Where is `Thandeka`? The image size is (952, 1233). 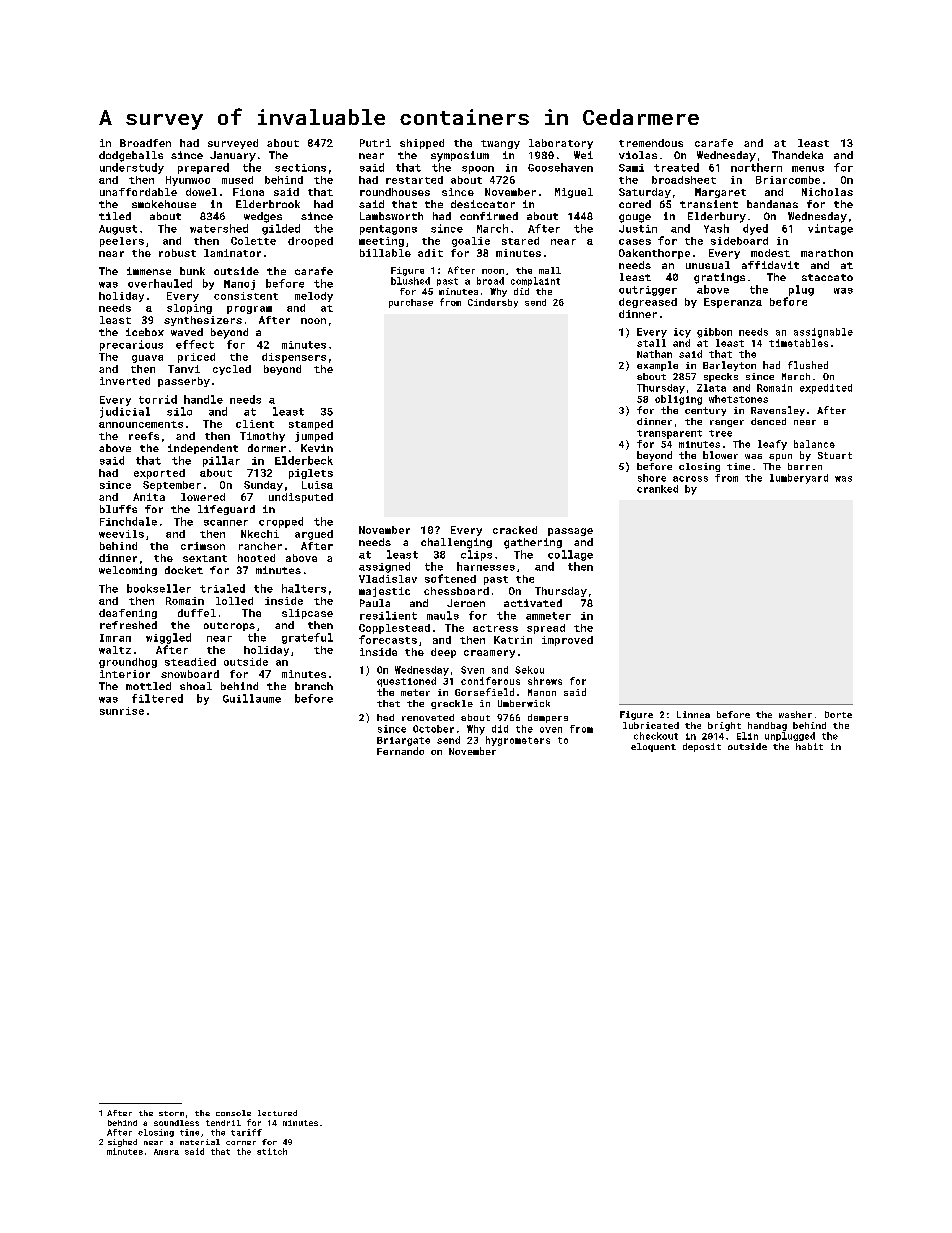
Thandeka is located at coordinates (797, 155).
